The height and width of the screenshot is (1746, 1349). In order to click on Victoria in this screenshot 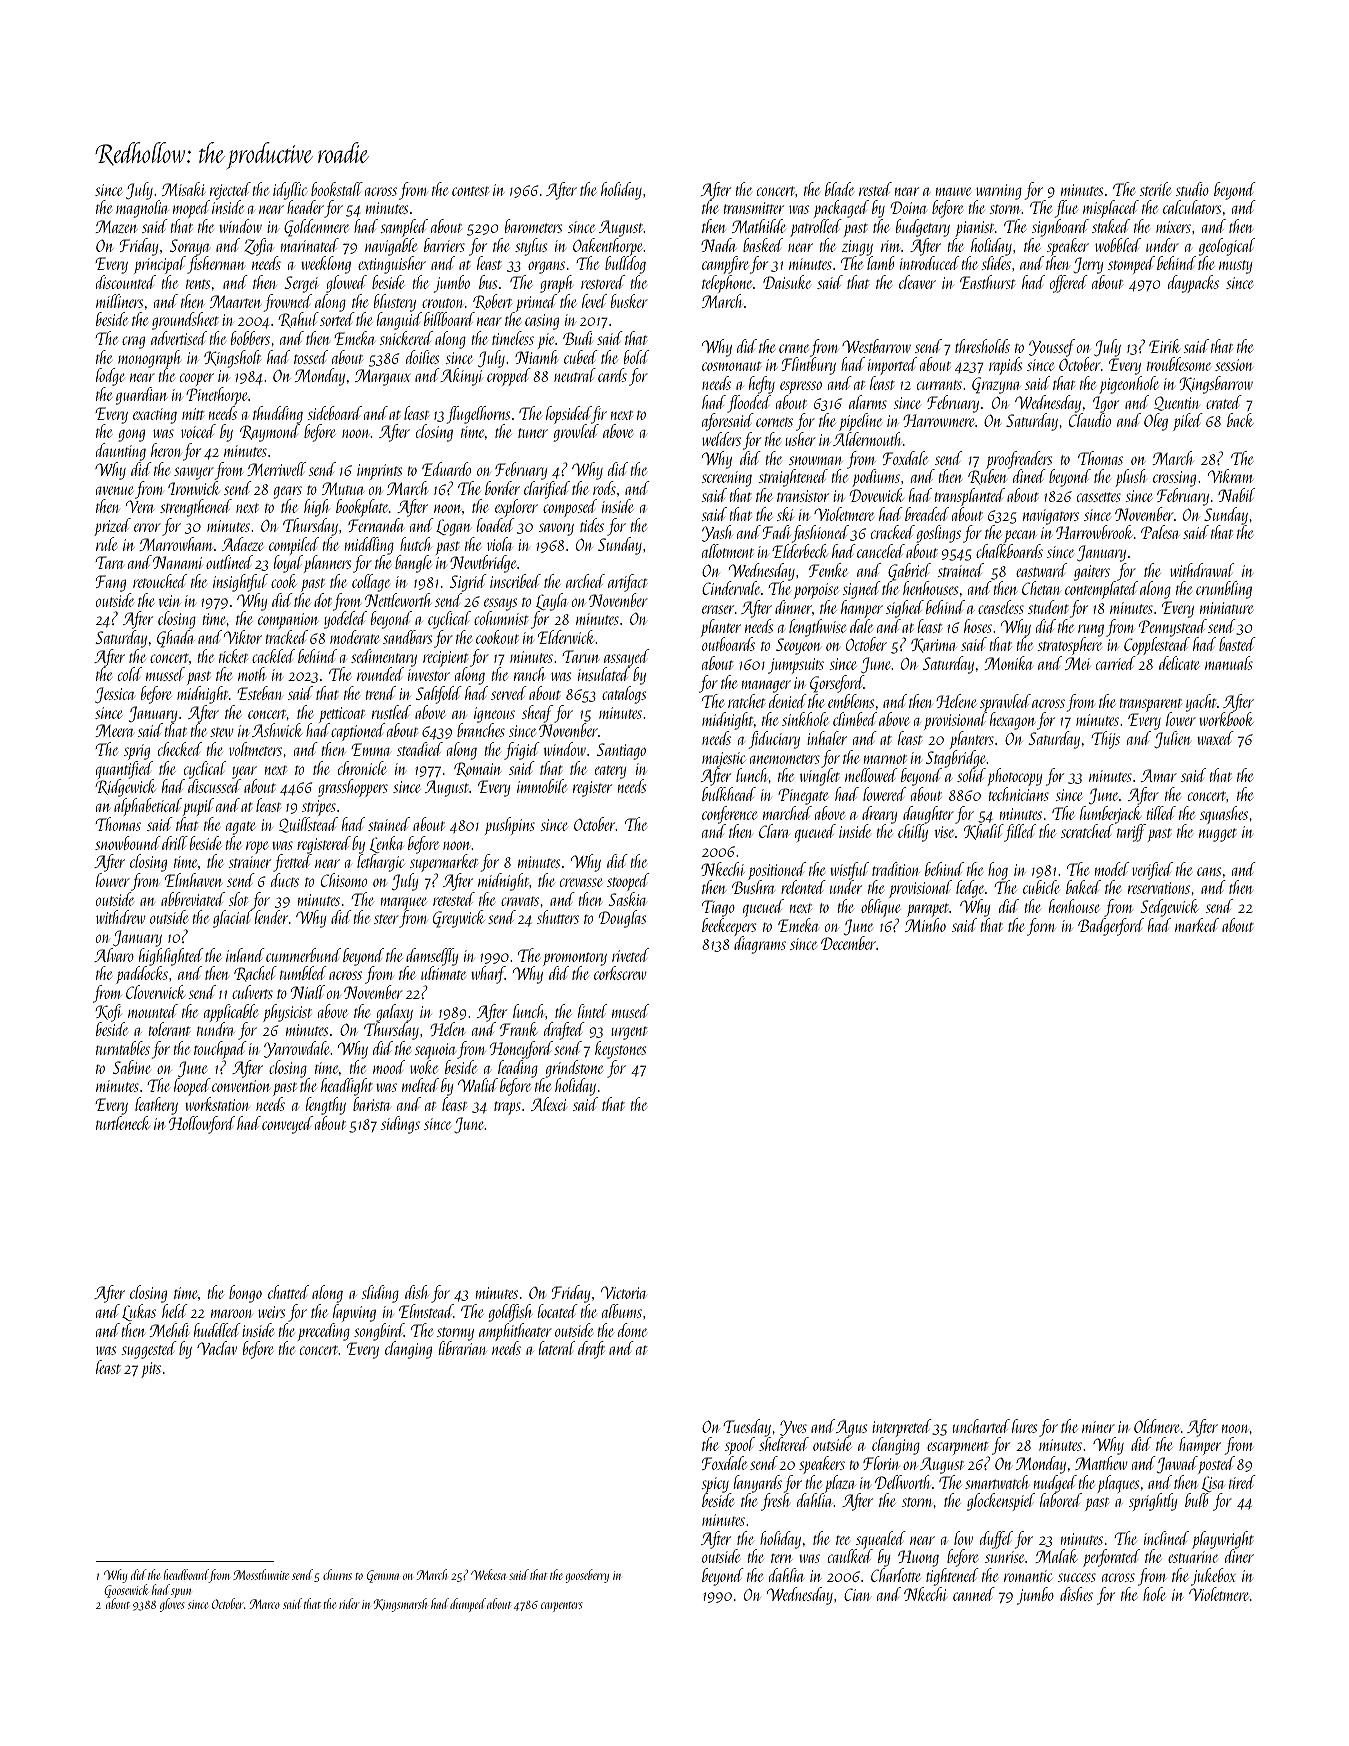, I will do `click(623, 1292)`.
